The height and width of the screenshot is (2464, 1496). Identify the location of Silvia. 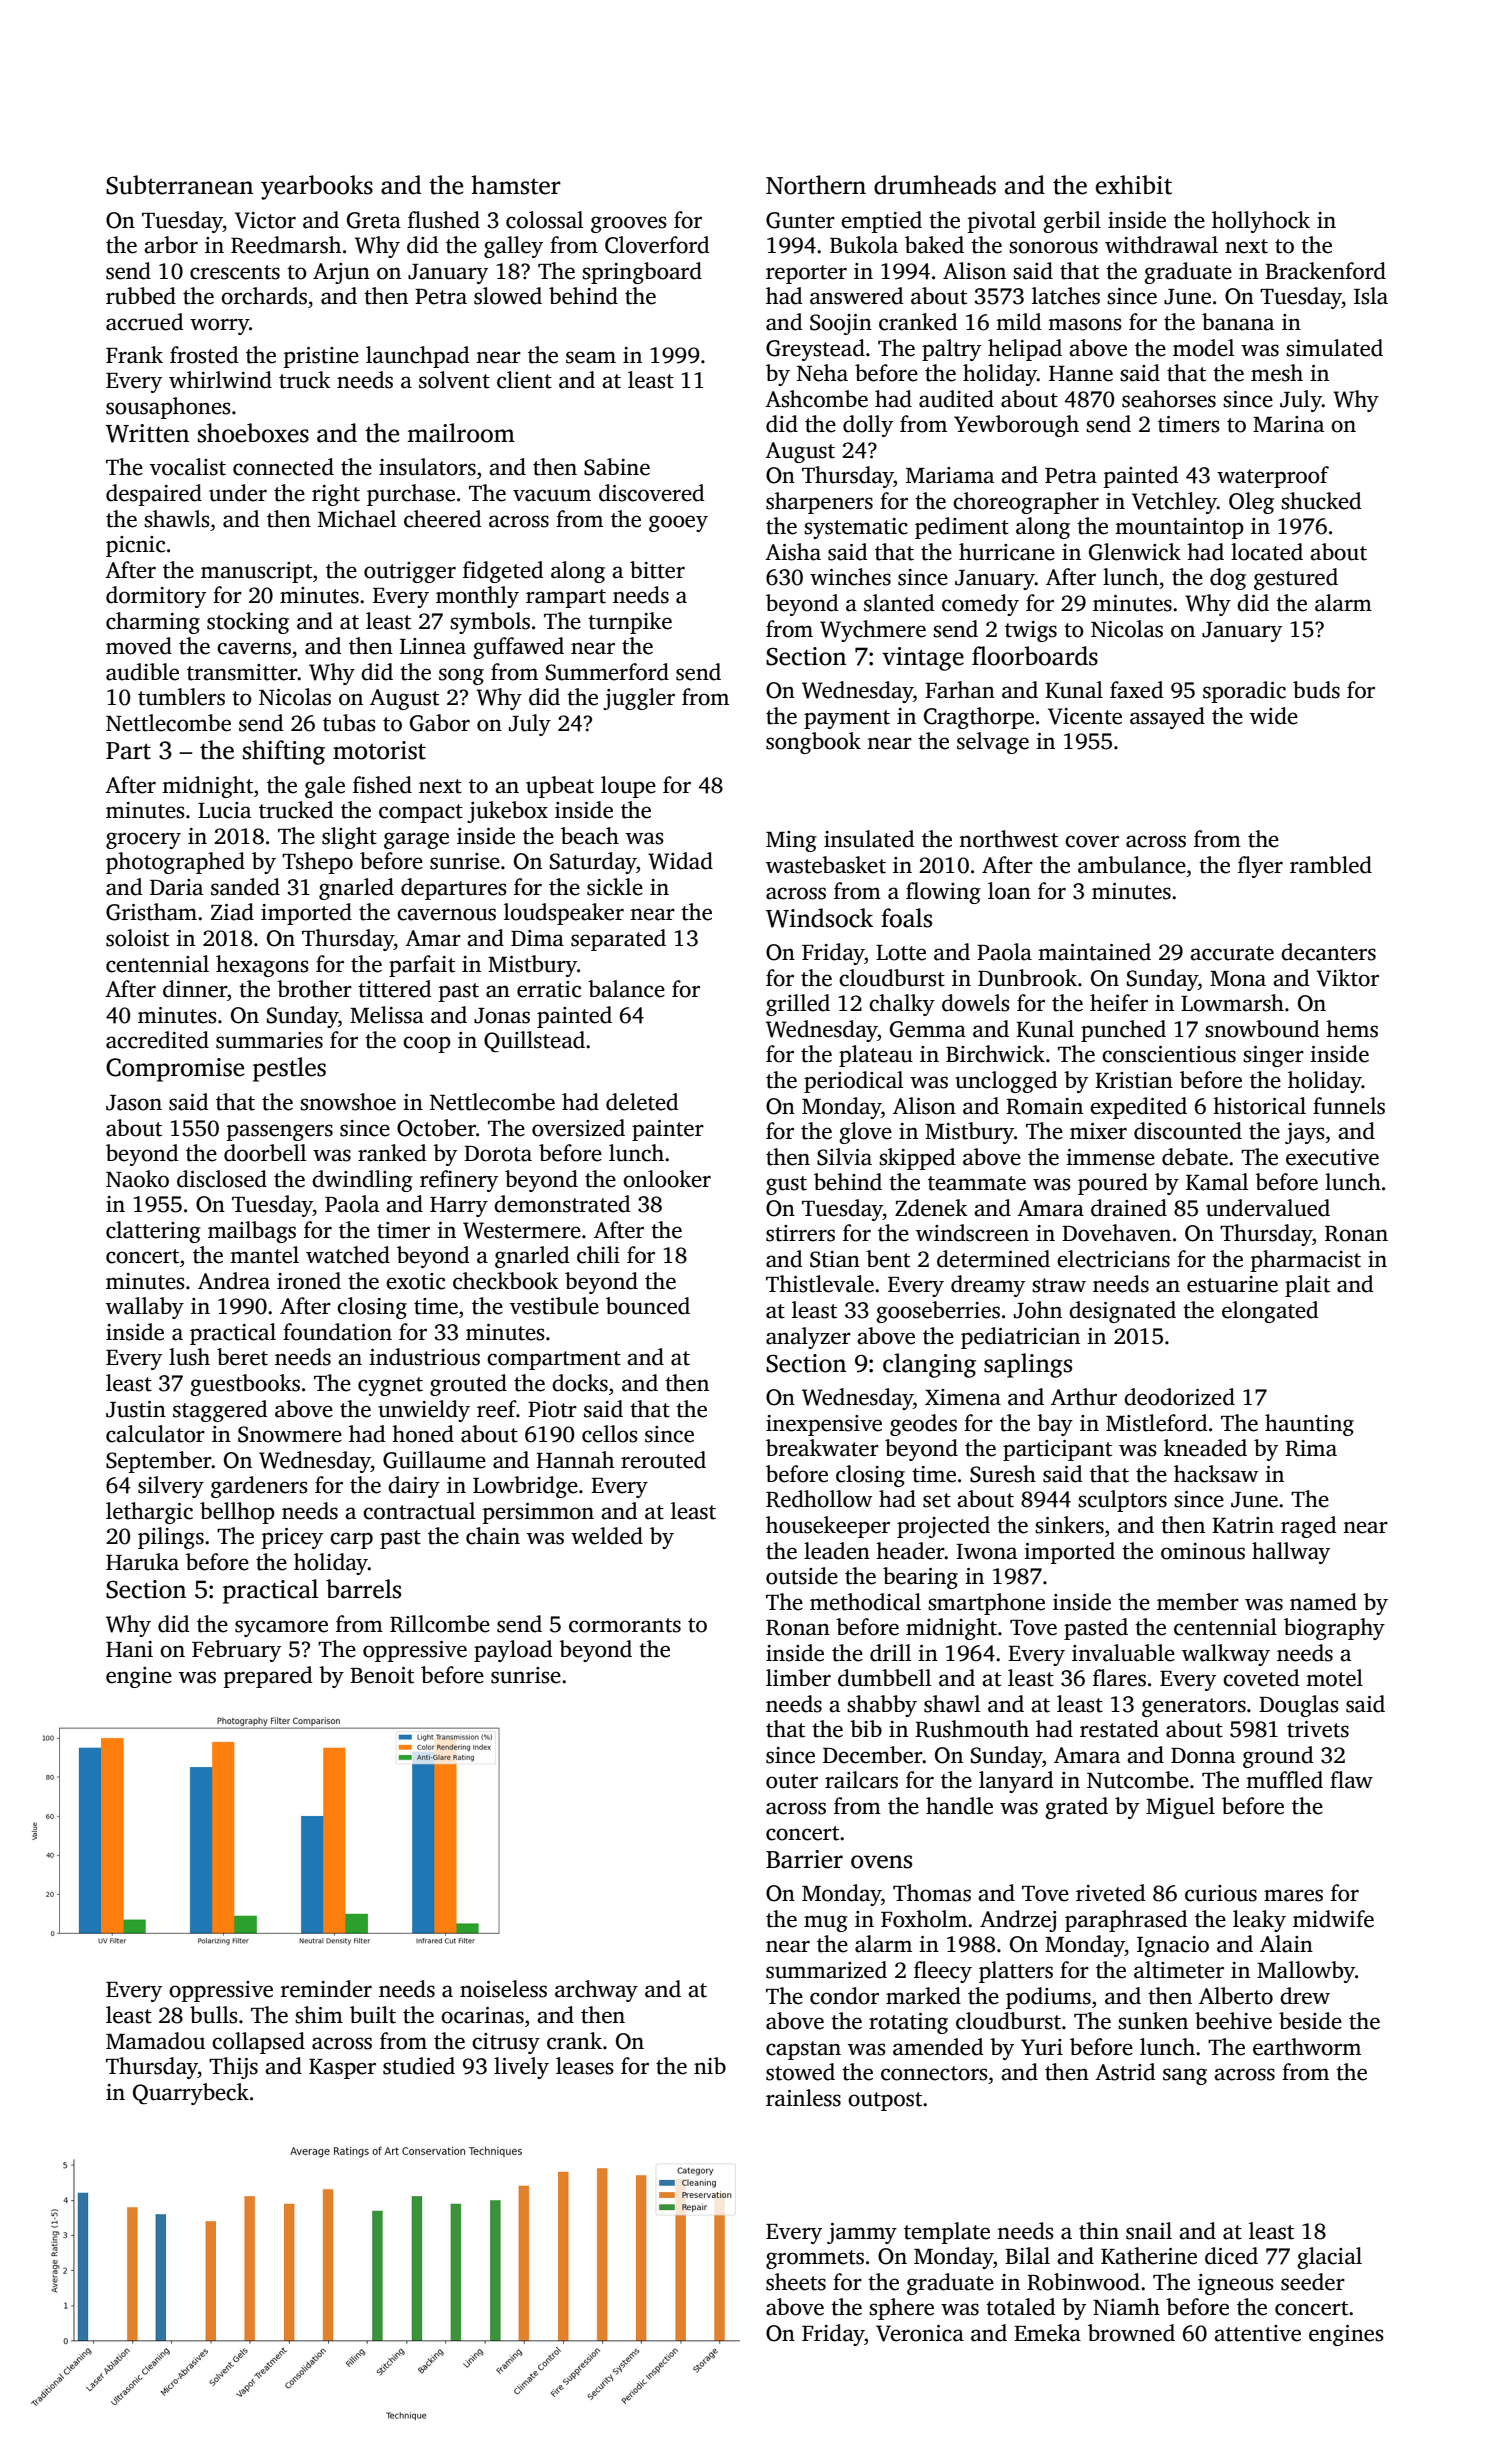
(844, 1157).
